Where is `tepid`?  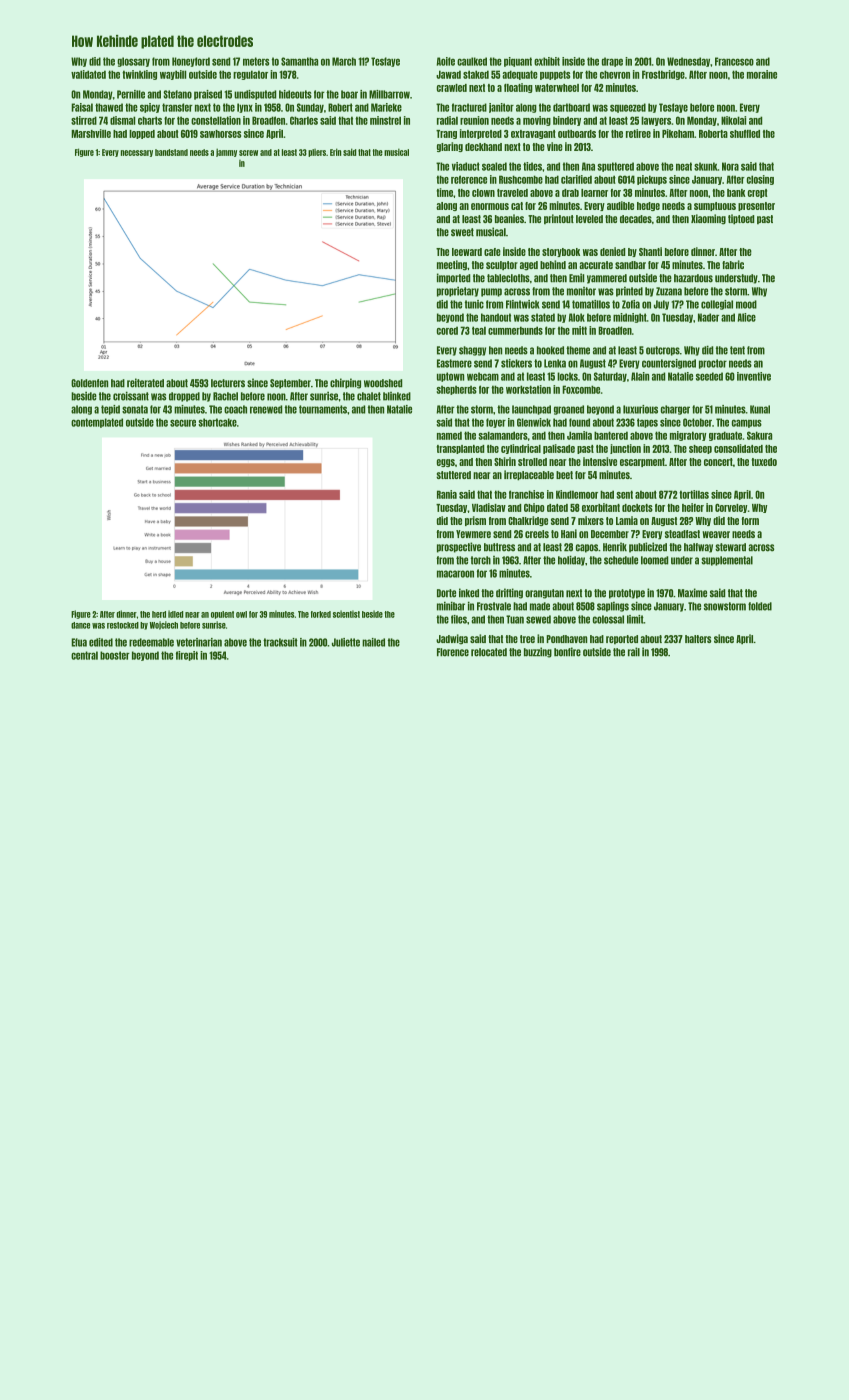
tepid is located at coordinates (110, 410).
